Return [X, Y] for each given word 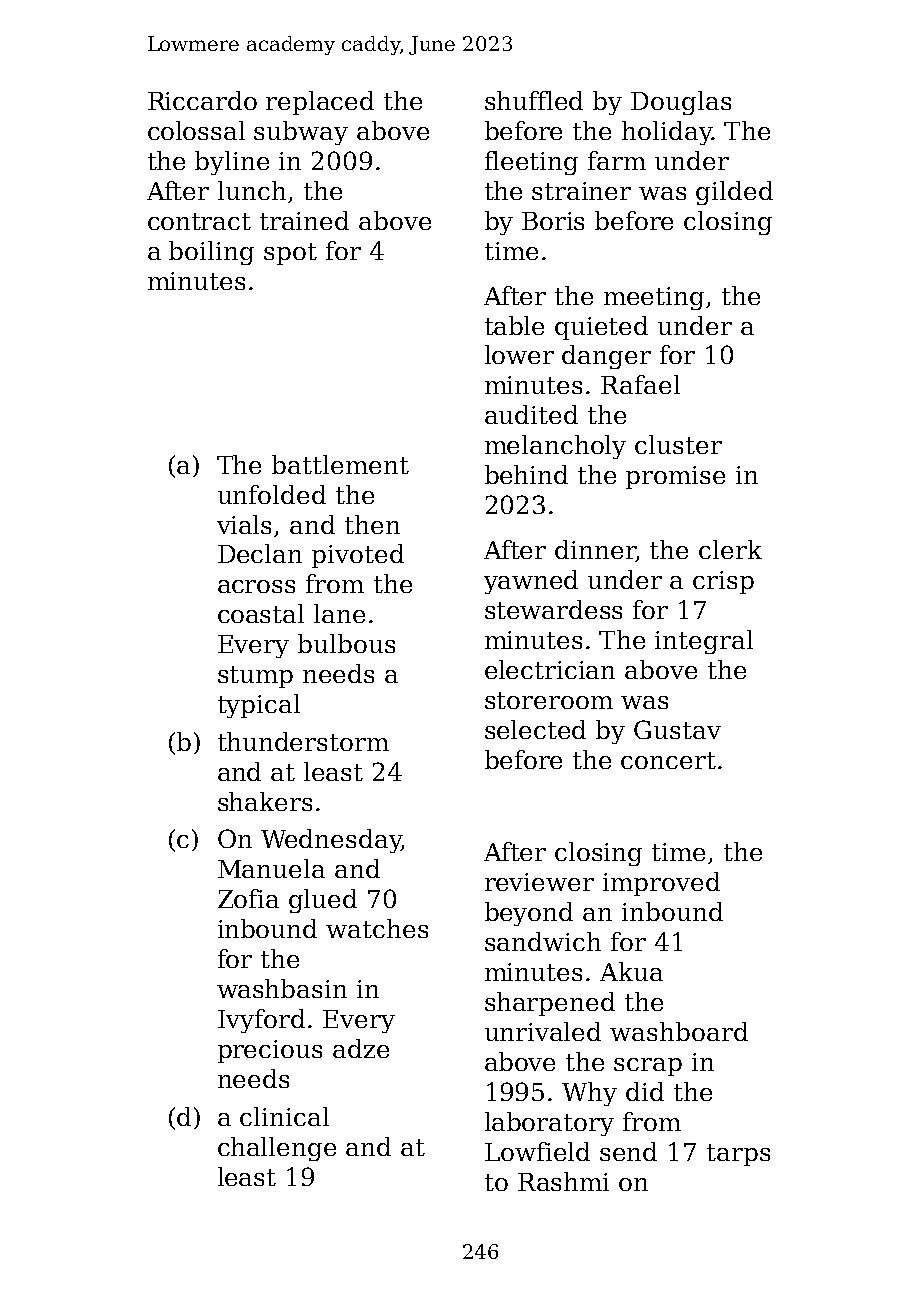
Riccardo [202, 100]
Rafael [640, 384]
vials [244, 524]
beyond [529, 914]
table [514, 325]
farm [617, 160]
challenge [277, 1149]
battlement [340, 464]
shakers [265, 801]
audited [531, 414]
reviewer [539, 882]
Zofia [248, 898]
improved [661, 884]
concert [668, 760]
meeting [654, 298]
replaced [320, 103]
